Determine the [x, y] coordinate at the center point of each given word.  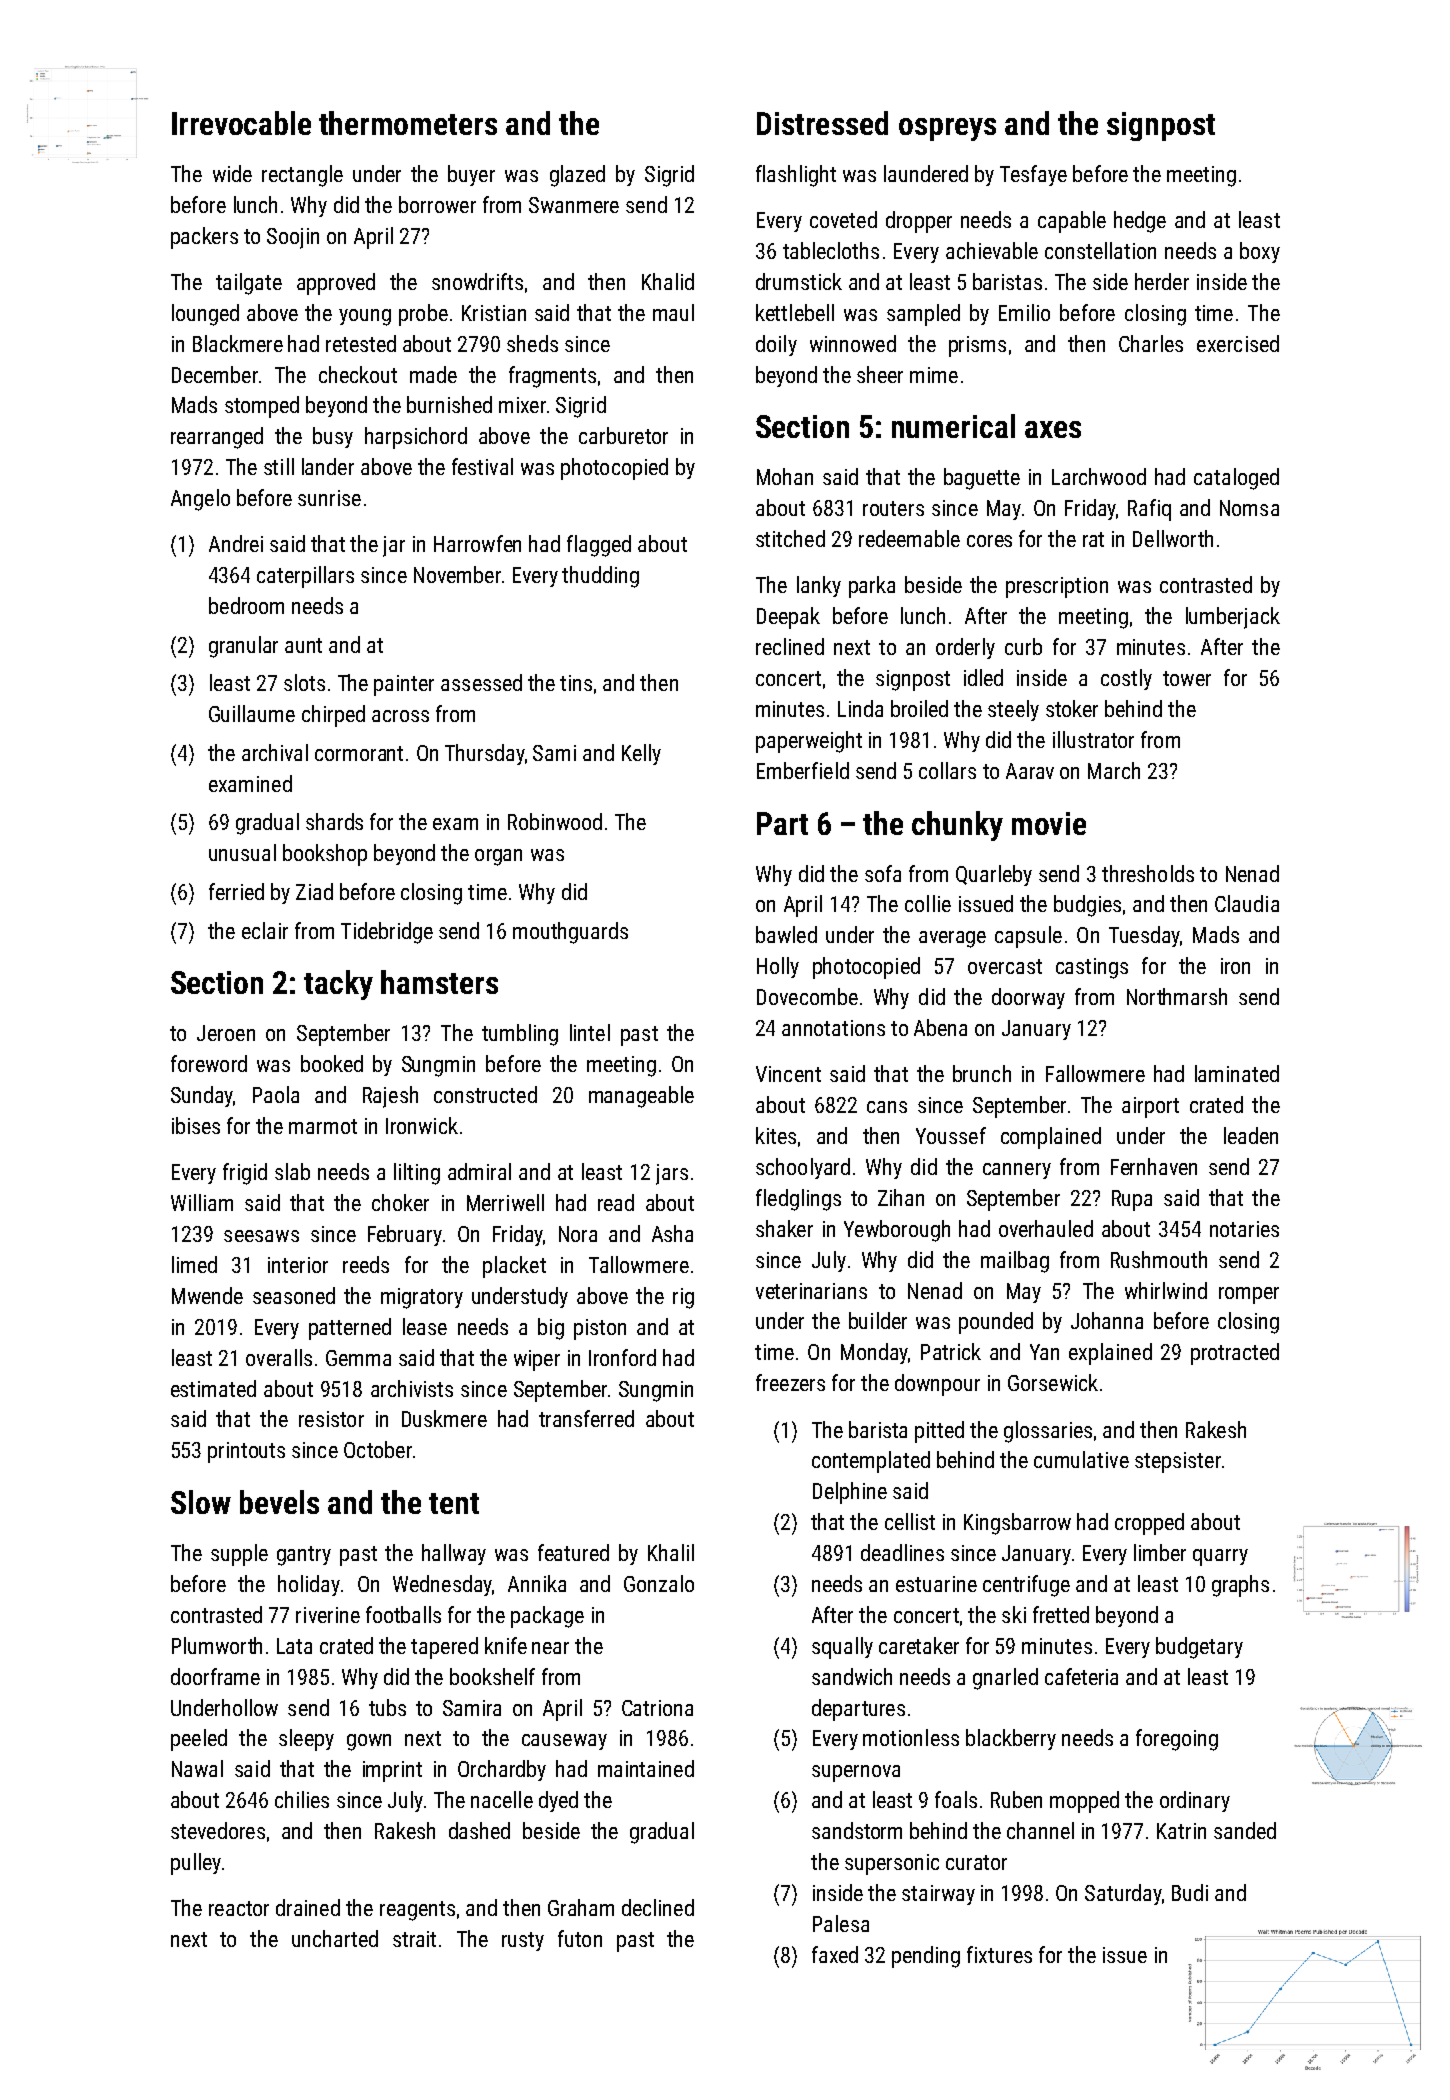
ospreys [947, 129]
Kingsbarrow [1017, 1524]
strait [414, 1939]
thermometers [408, 123]
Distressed [822, 123]
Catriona [657, 1708]
